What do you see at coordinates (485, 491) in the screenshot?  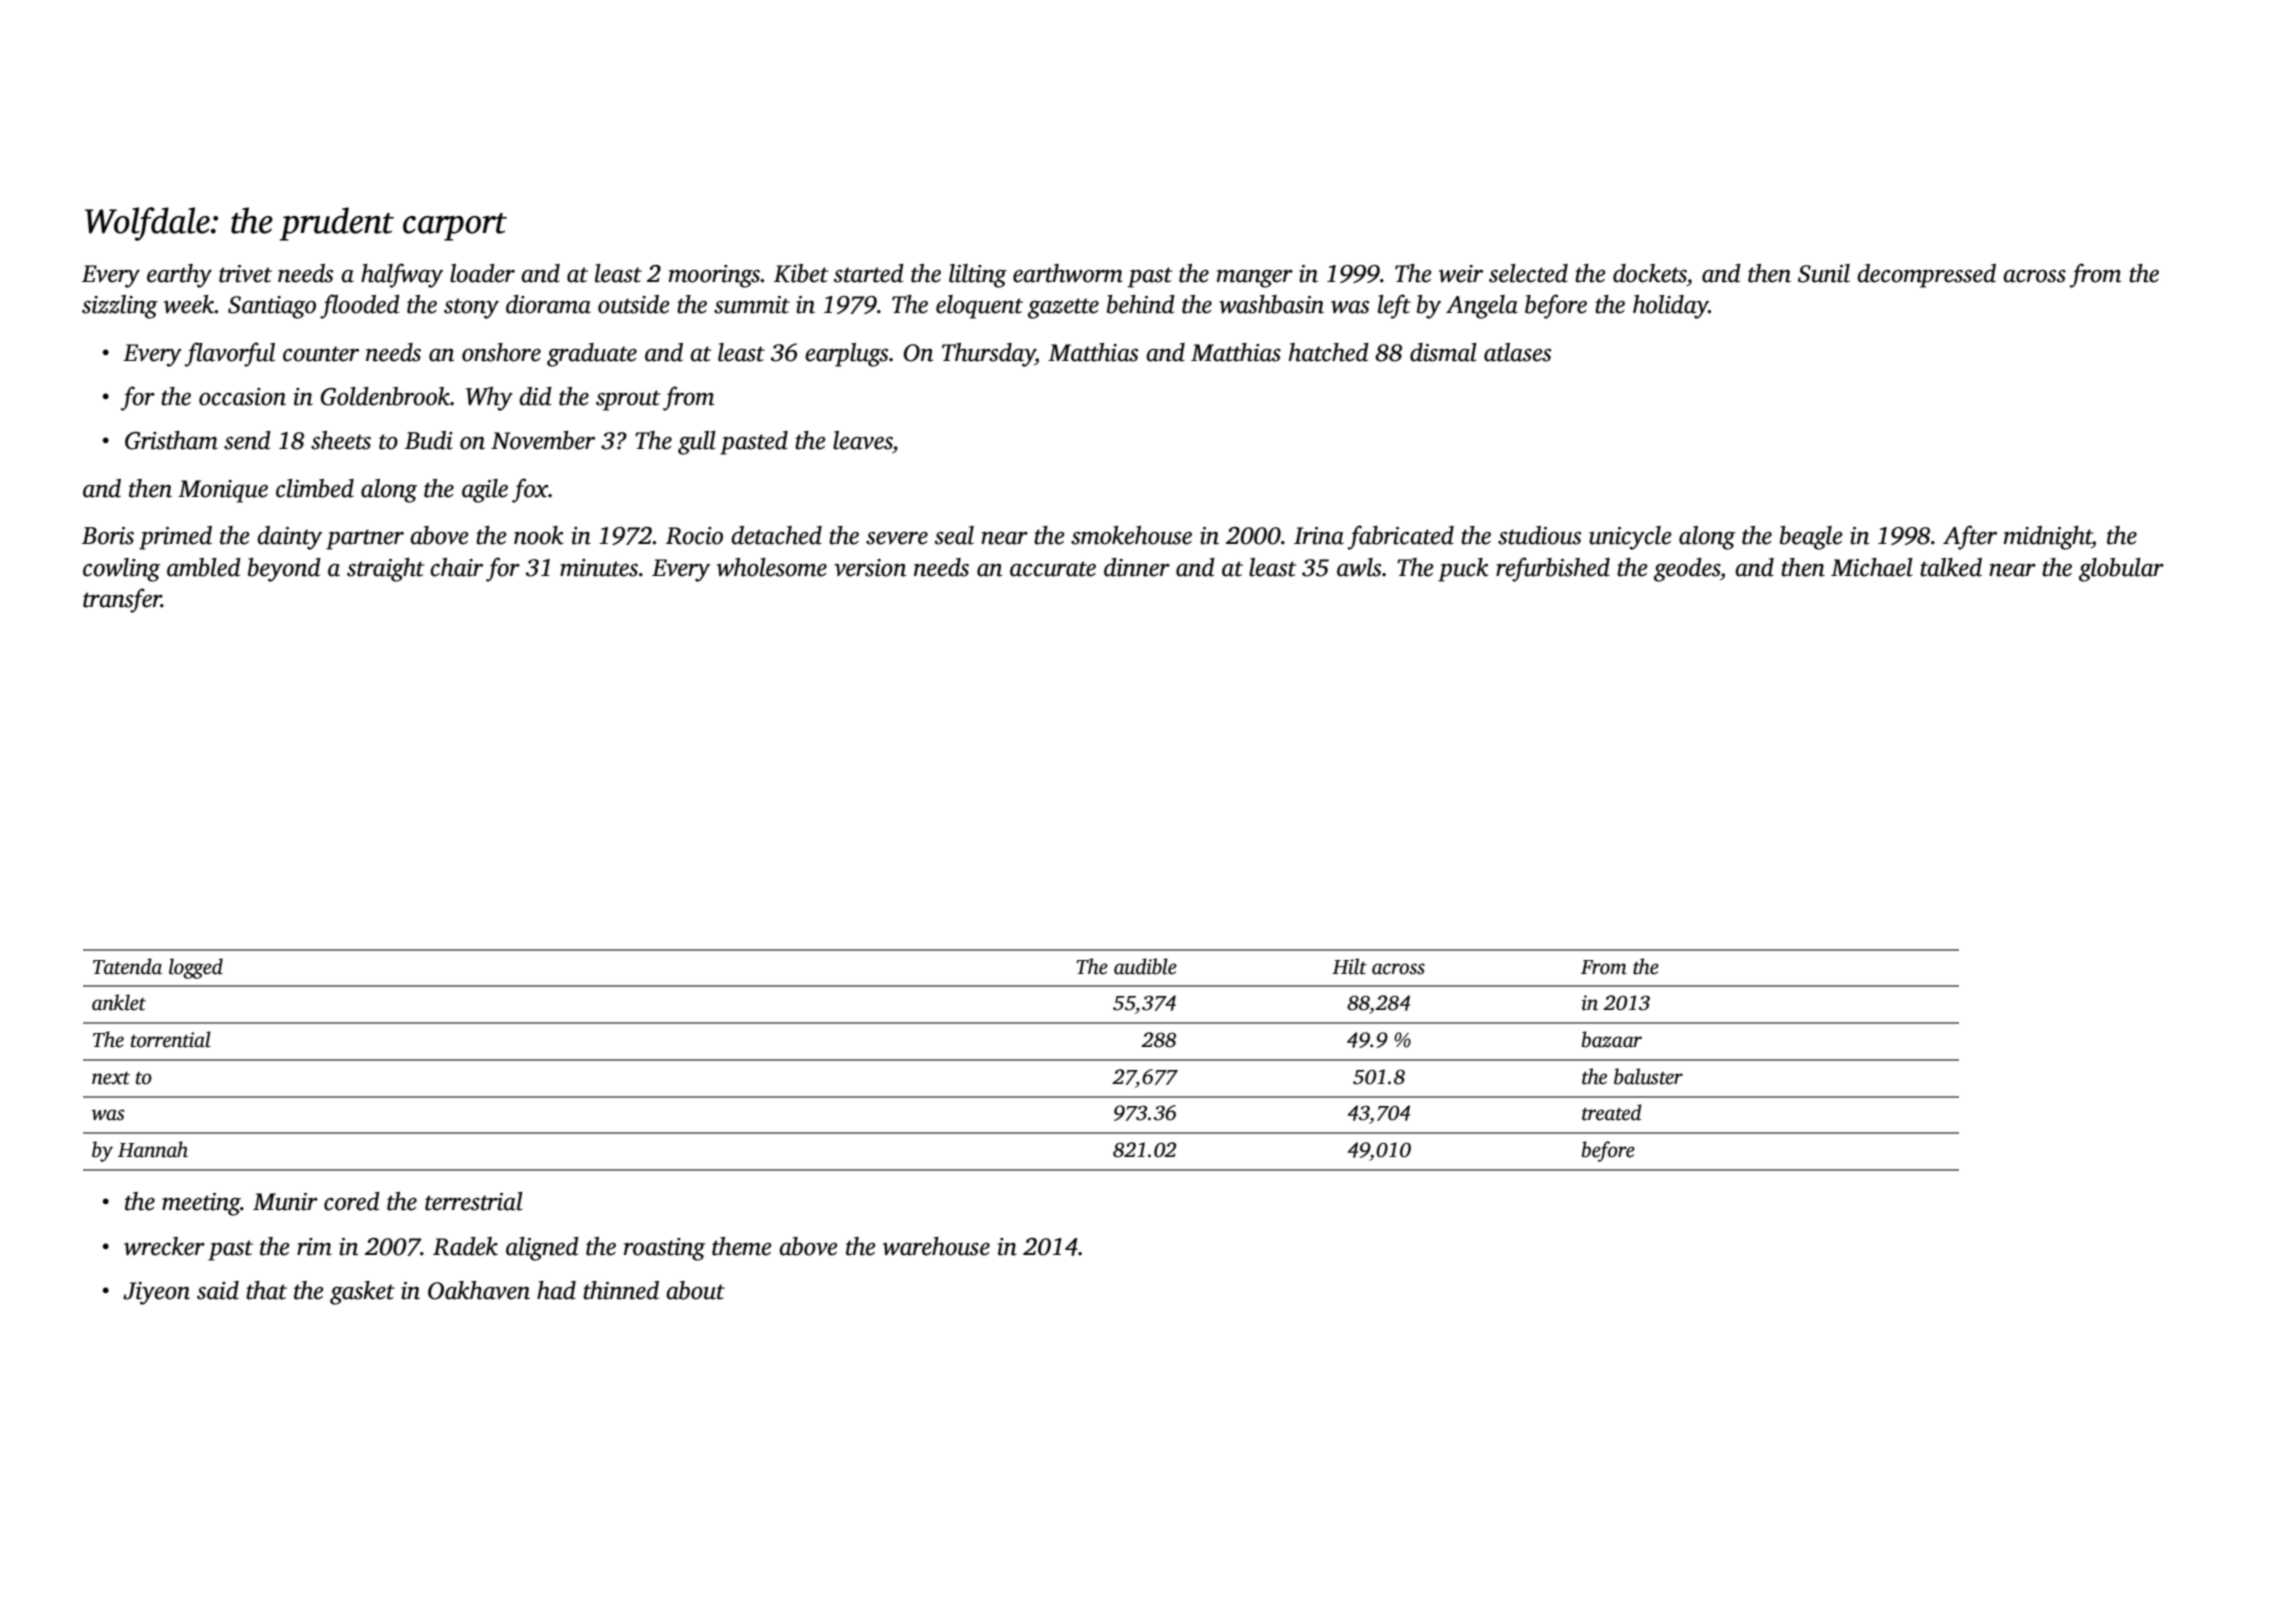 I see `agile` at bounding box center [485, 491].
